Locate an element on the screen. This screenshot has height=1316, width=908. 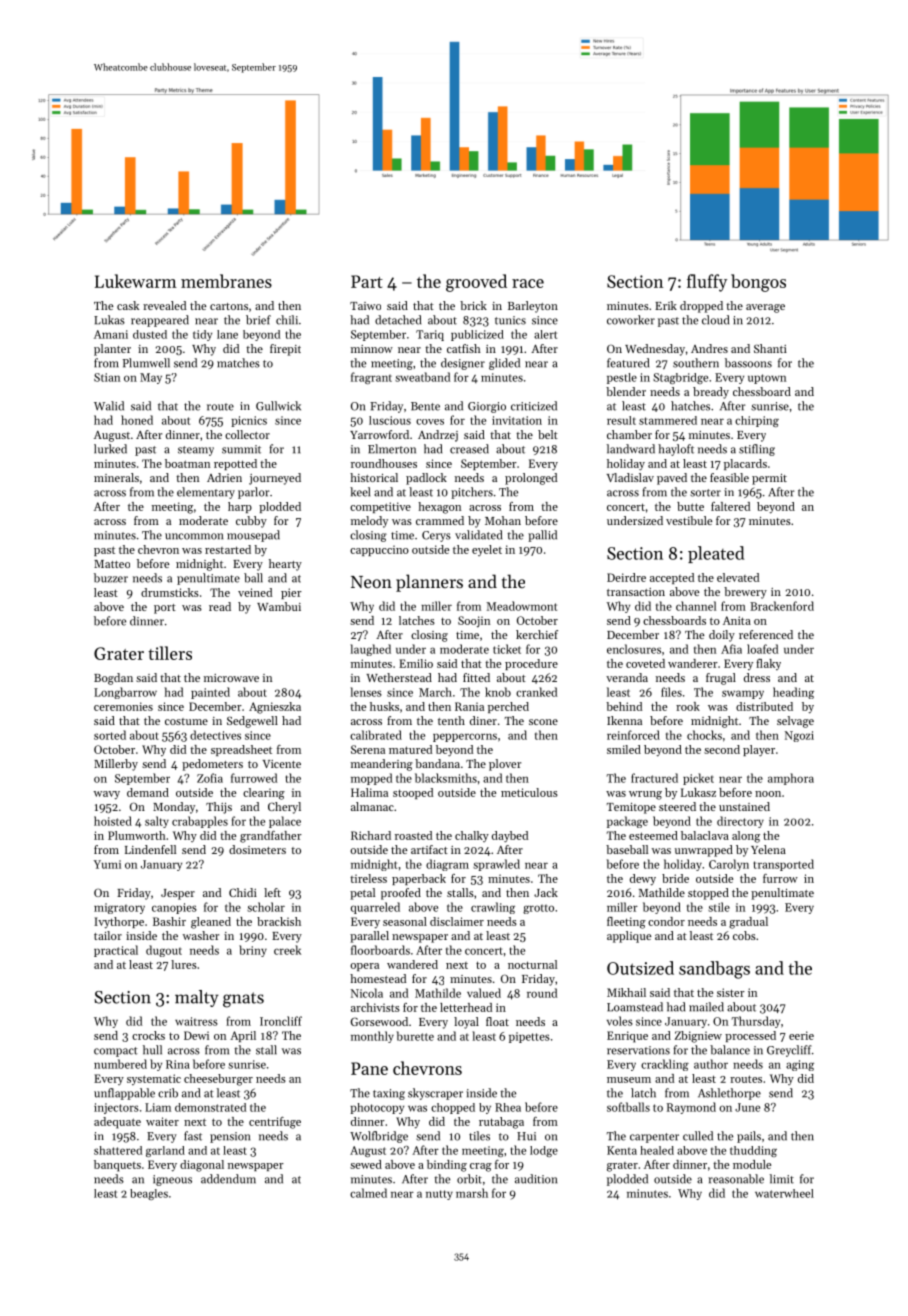
clearing is located at coordinates (264, 794).
